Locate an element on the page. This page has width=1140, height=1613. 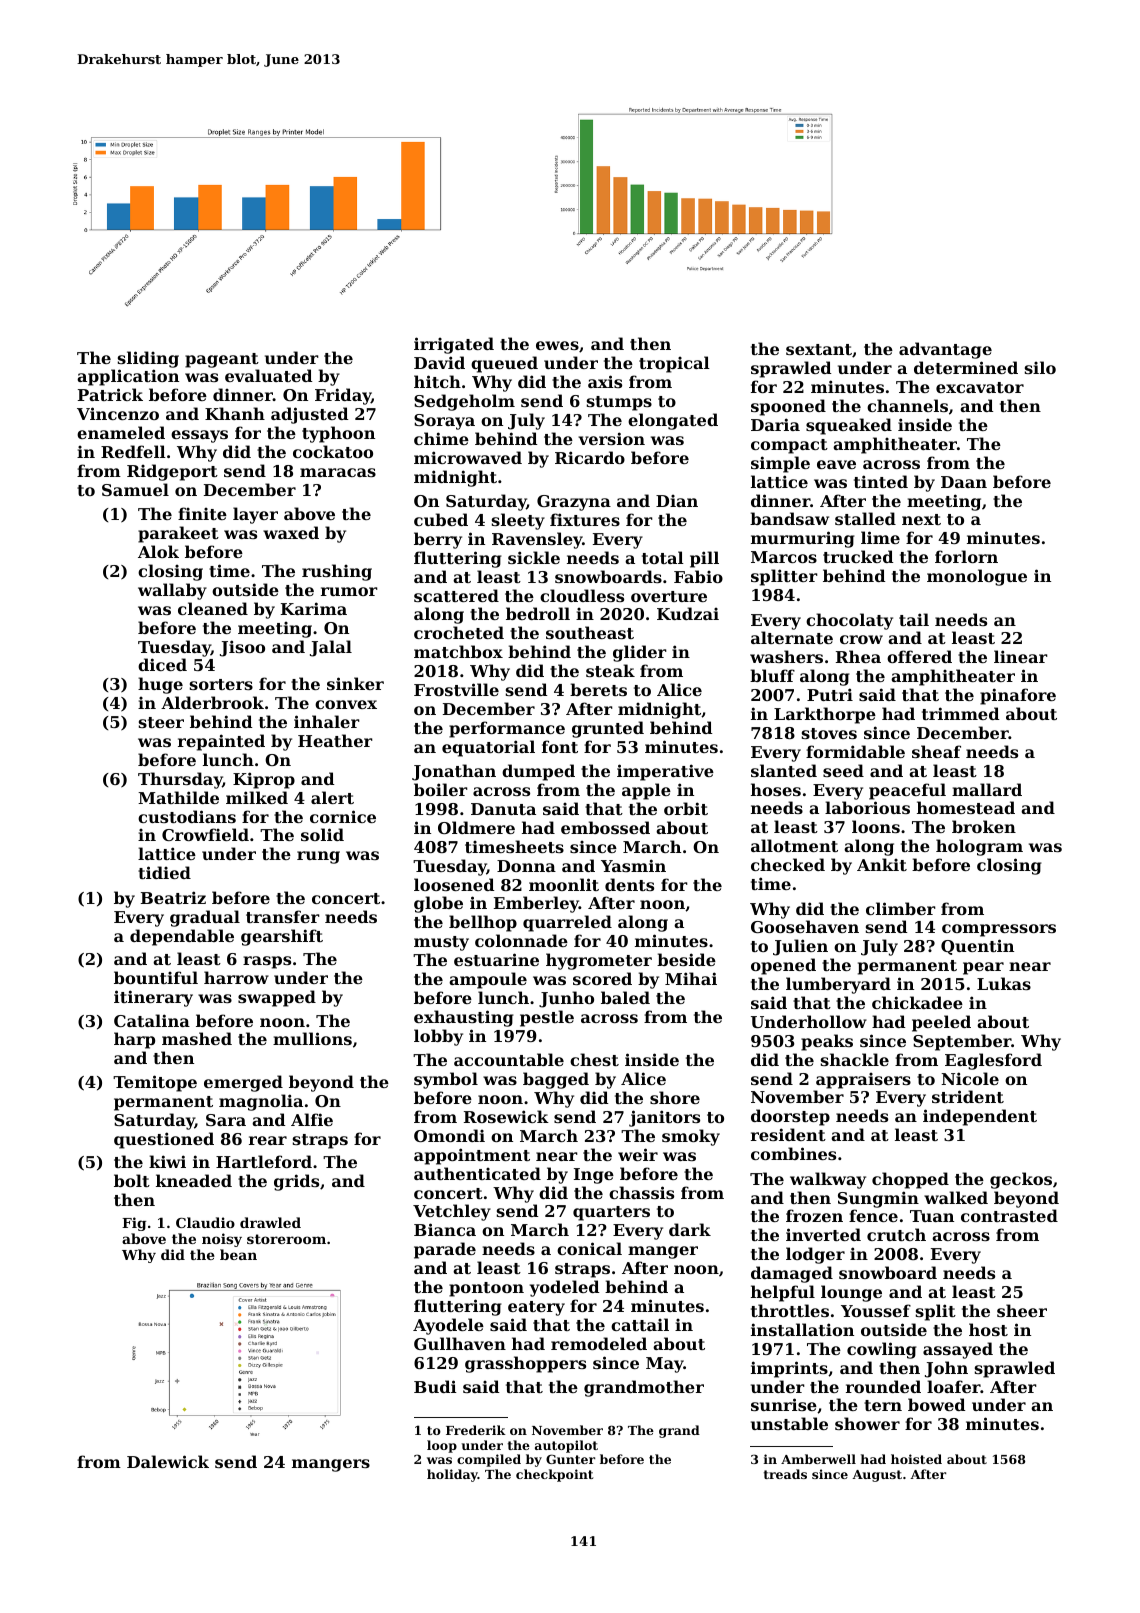
total is located at coordinates (663, 557).
